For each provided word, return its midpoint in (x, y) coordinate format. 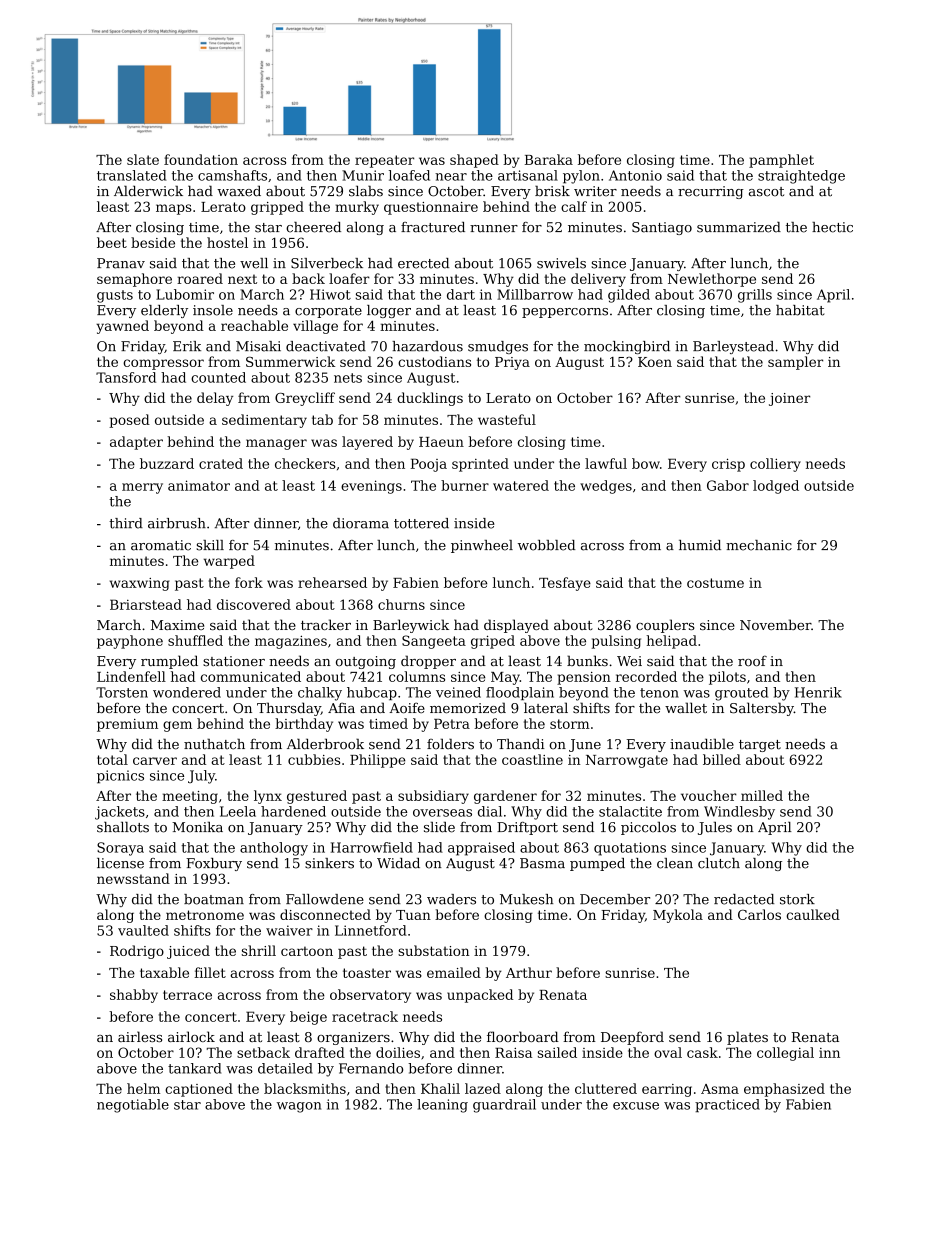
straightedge (801, 177)
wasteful (507, 419)
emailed (454, 972)
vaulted (143, 930)
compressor (163, 364)
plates (747, 1038)
